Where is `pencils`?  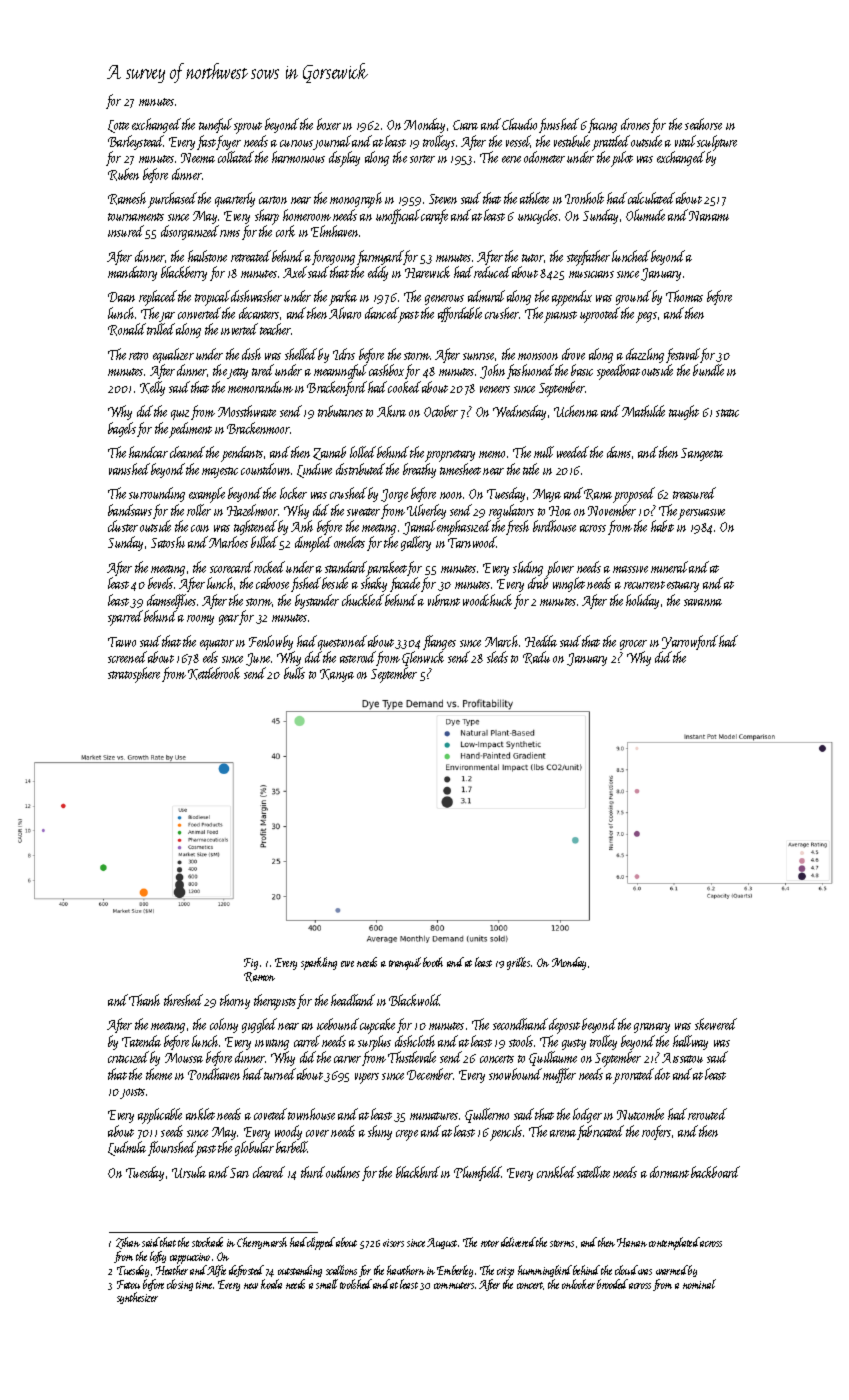 pencils is located at coordinates (506, 1133).
